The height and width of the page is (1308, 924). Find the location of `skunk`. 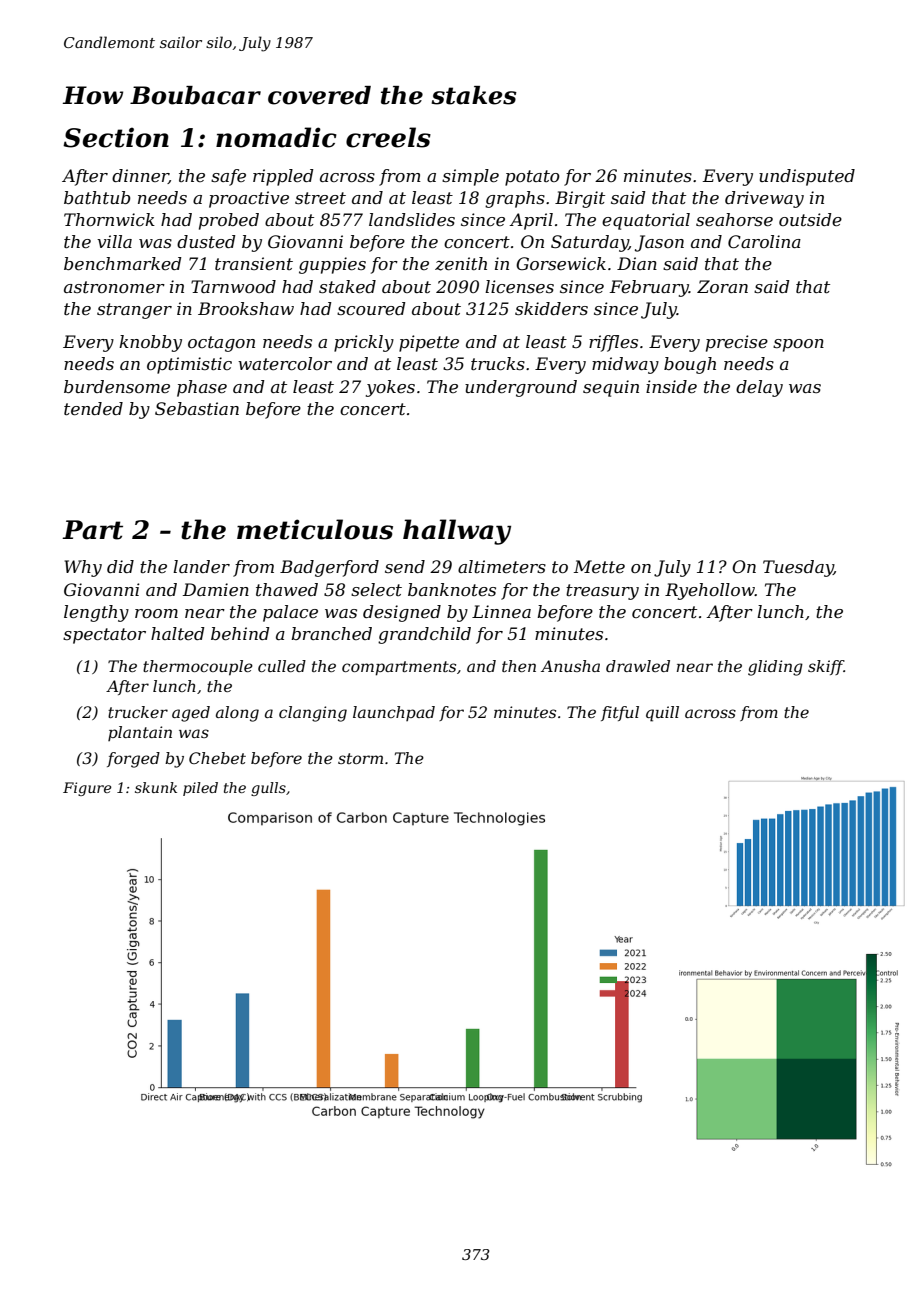

skunk is located at coordinates (156, 787).
